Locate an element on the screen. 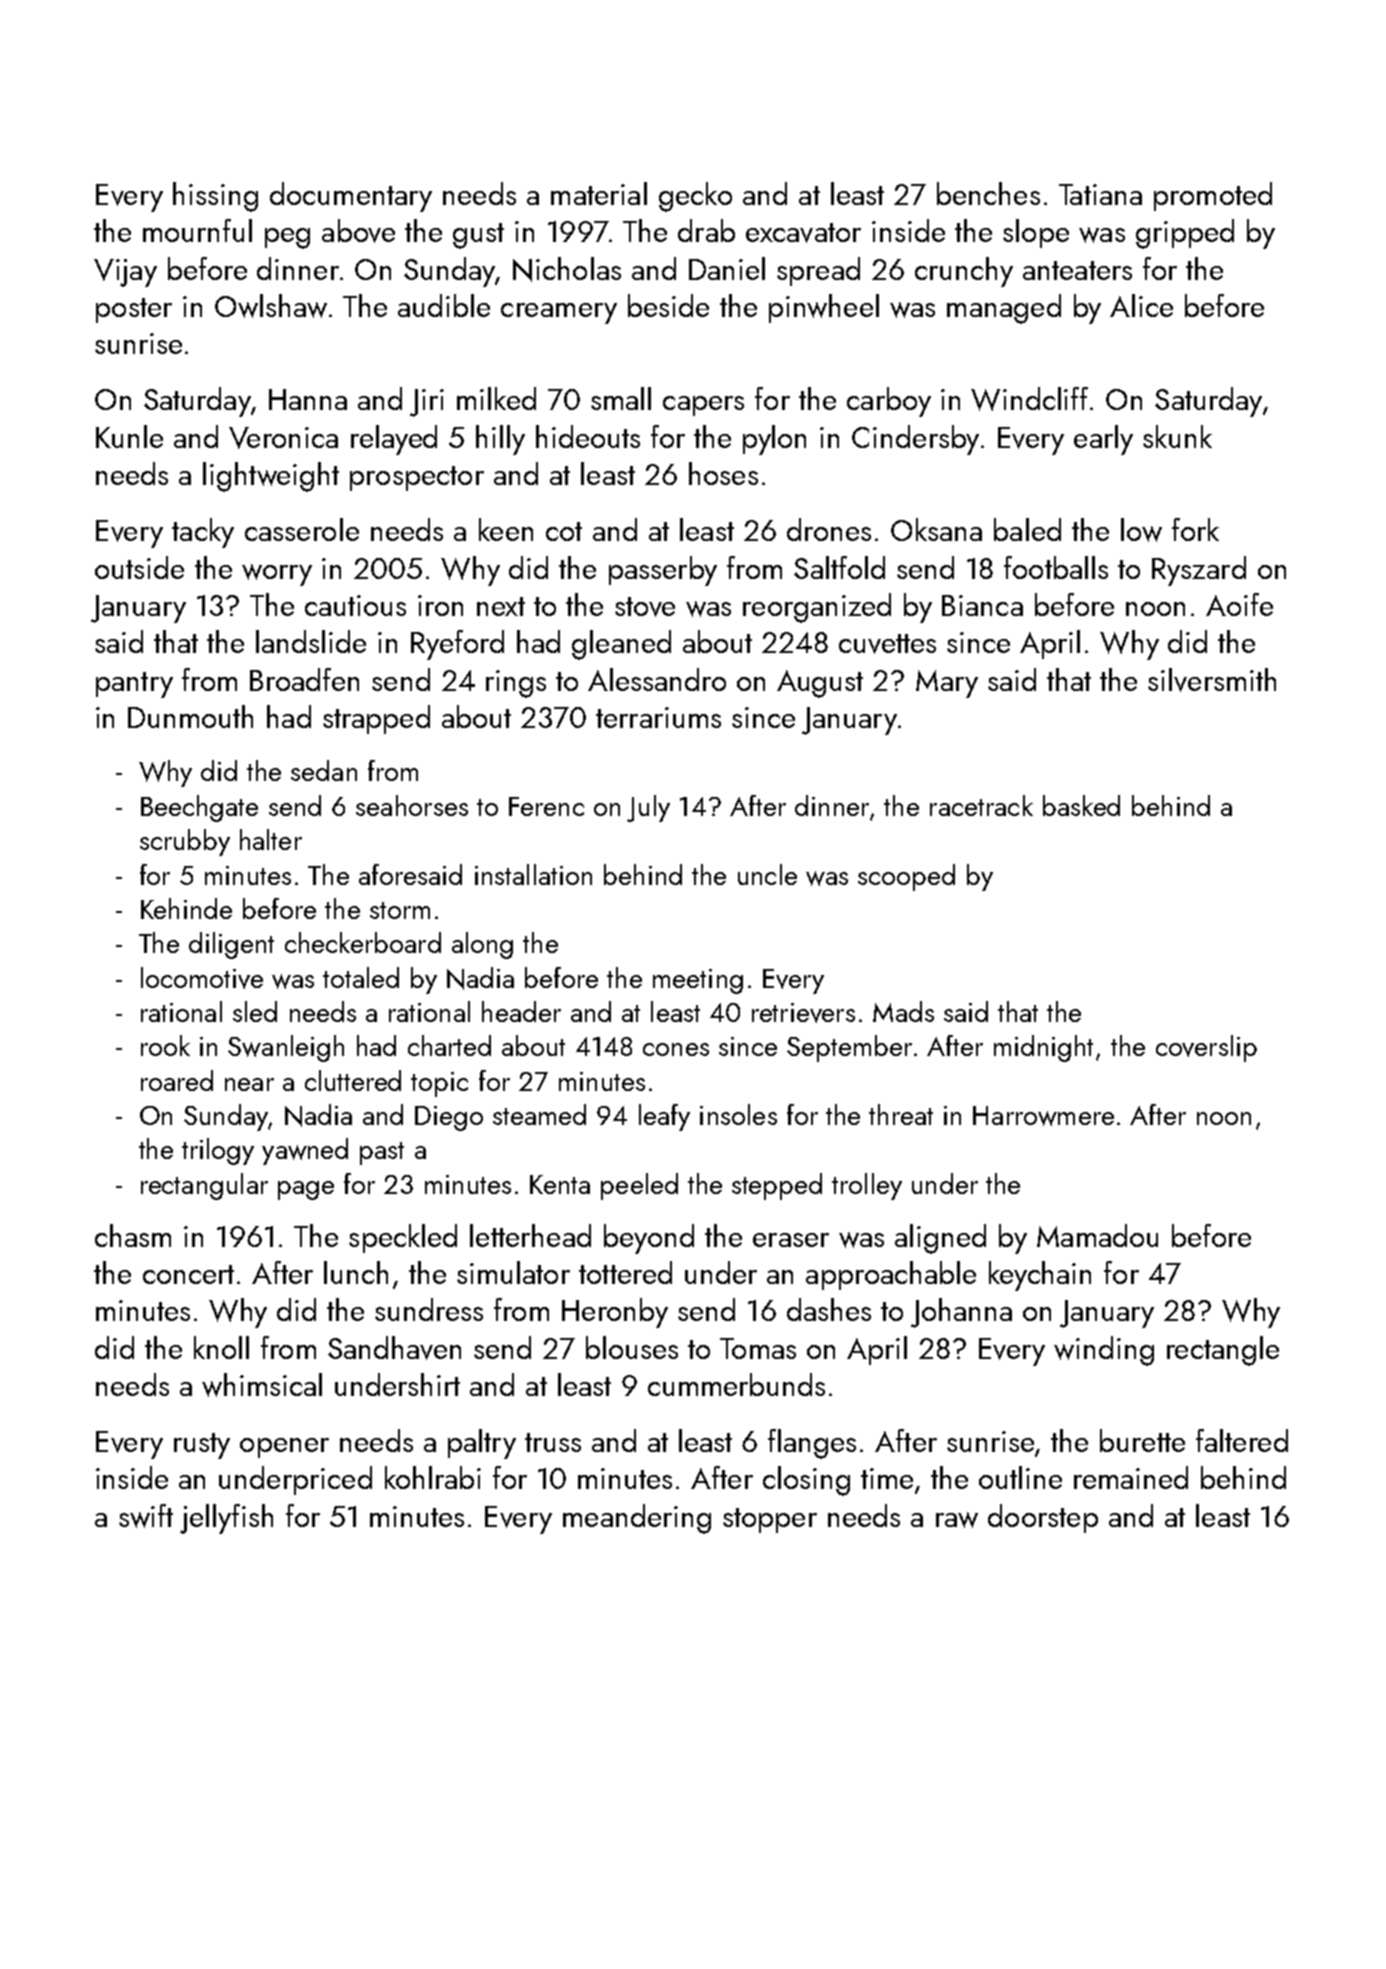 The image size is (1386, 1969). cot is located at coordinates (564, 531).
